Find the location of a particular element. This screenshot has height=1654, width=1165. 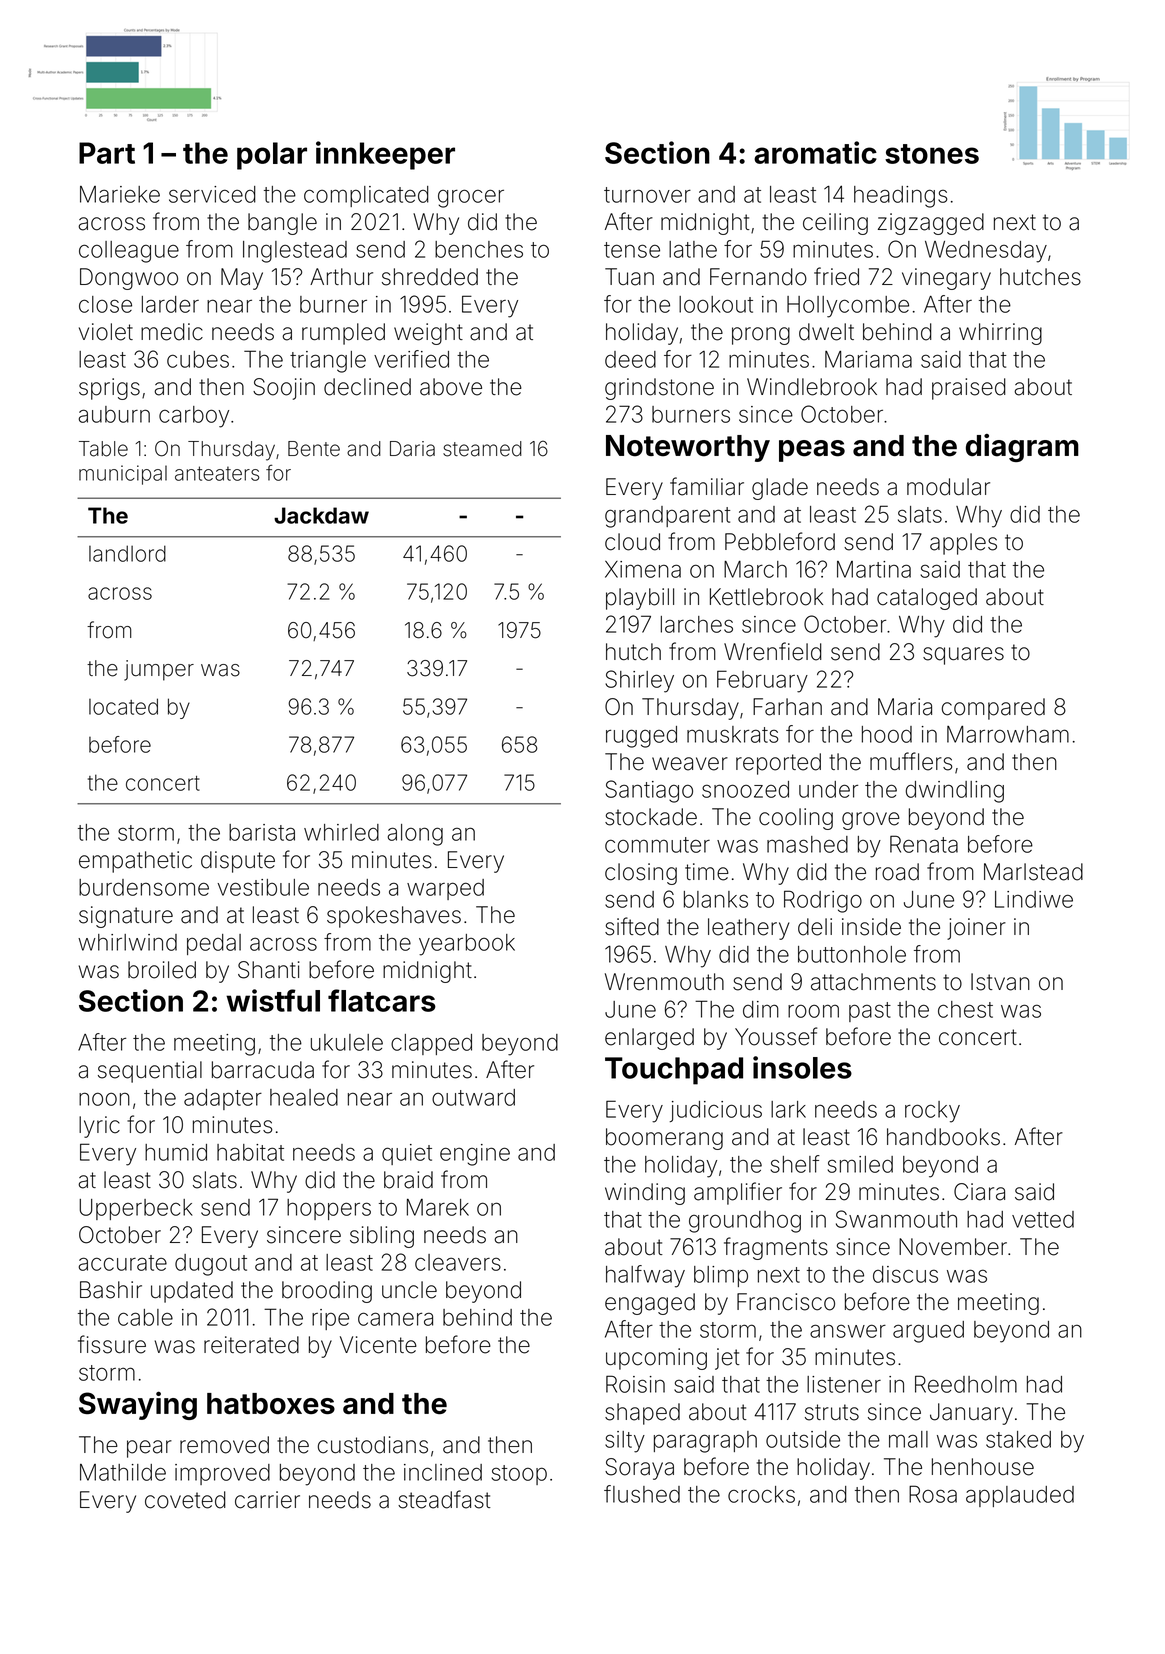

Marek is located at coordinates (438, 1207).
